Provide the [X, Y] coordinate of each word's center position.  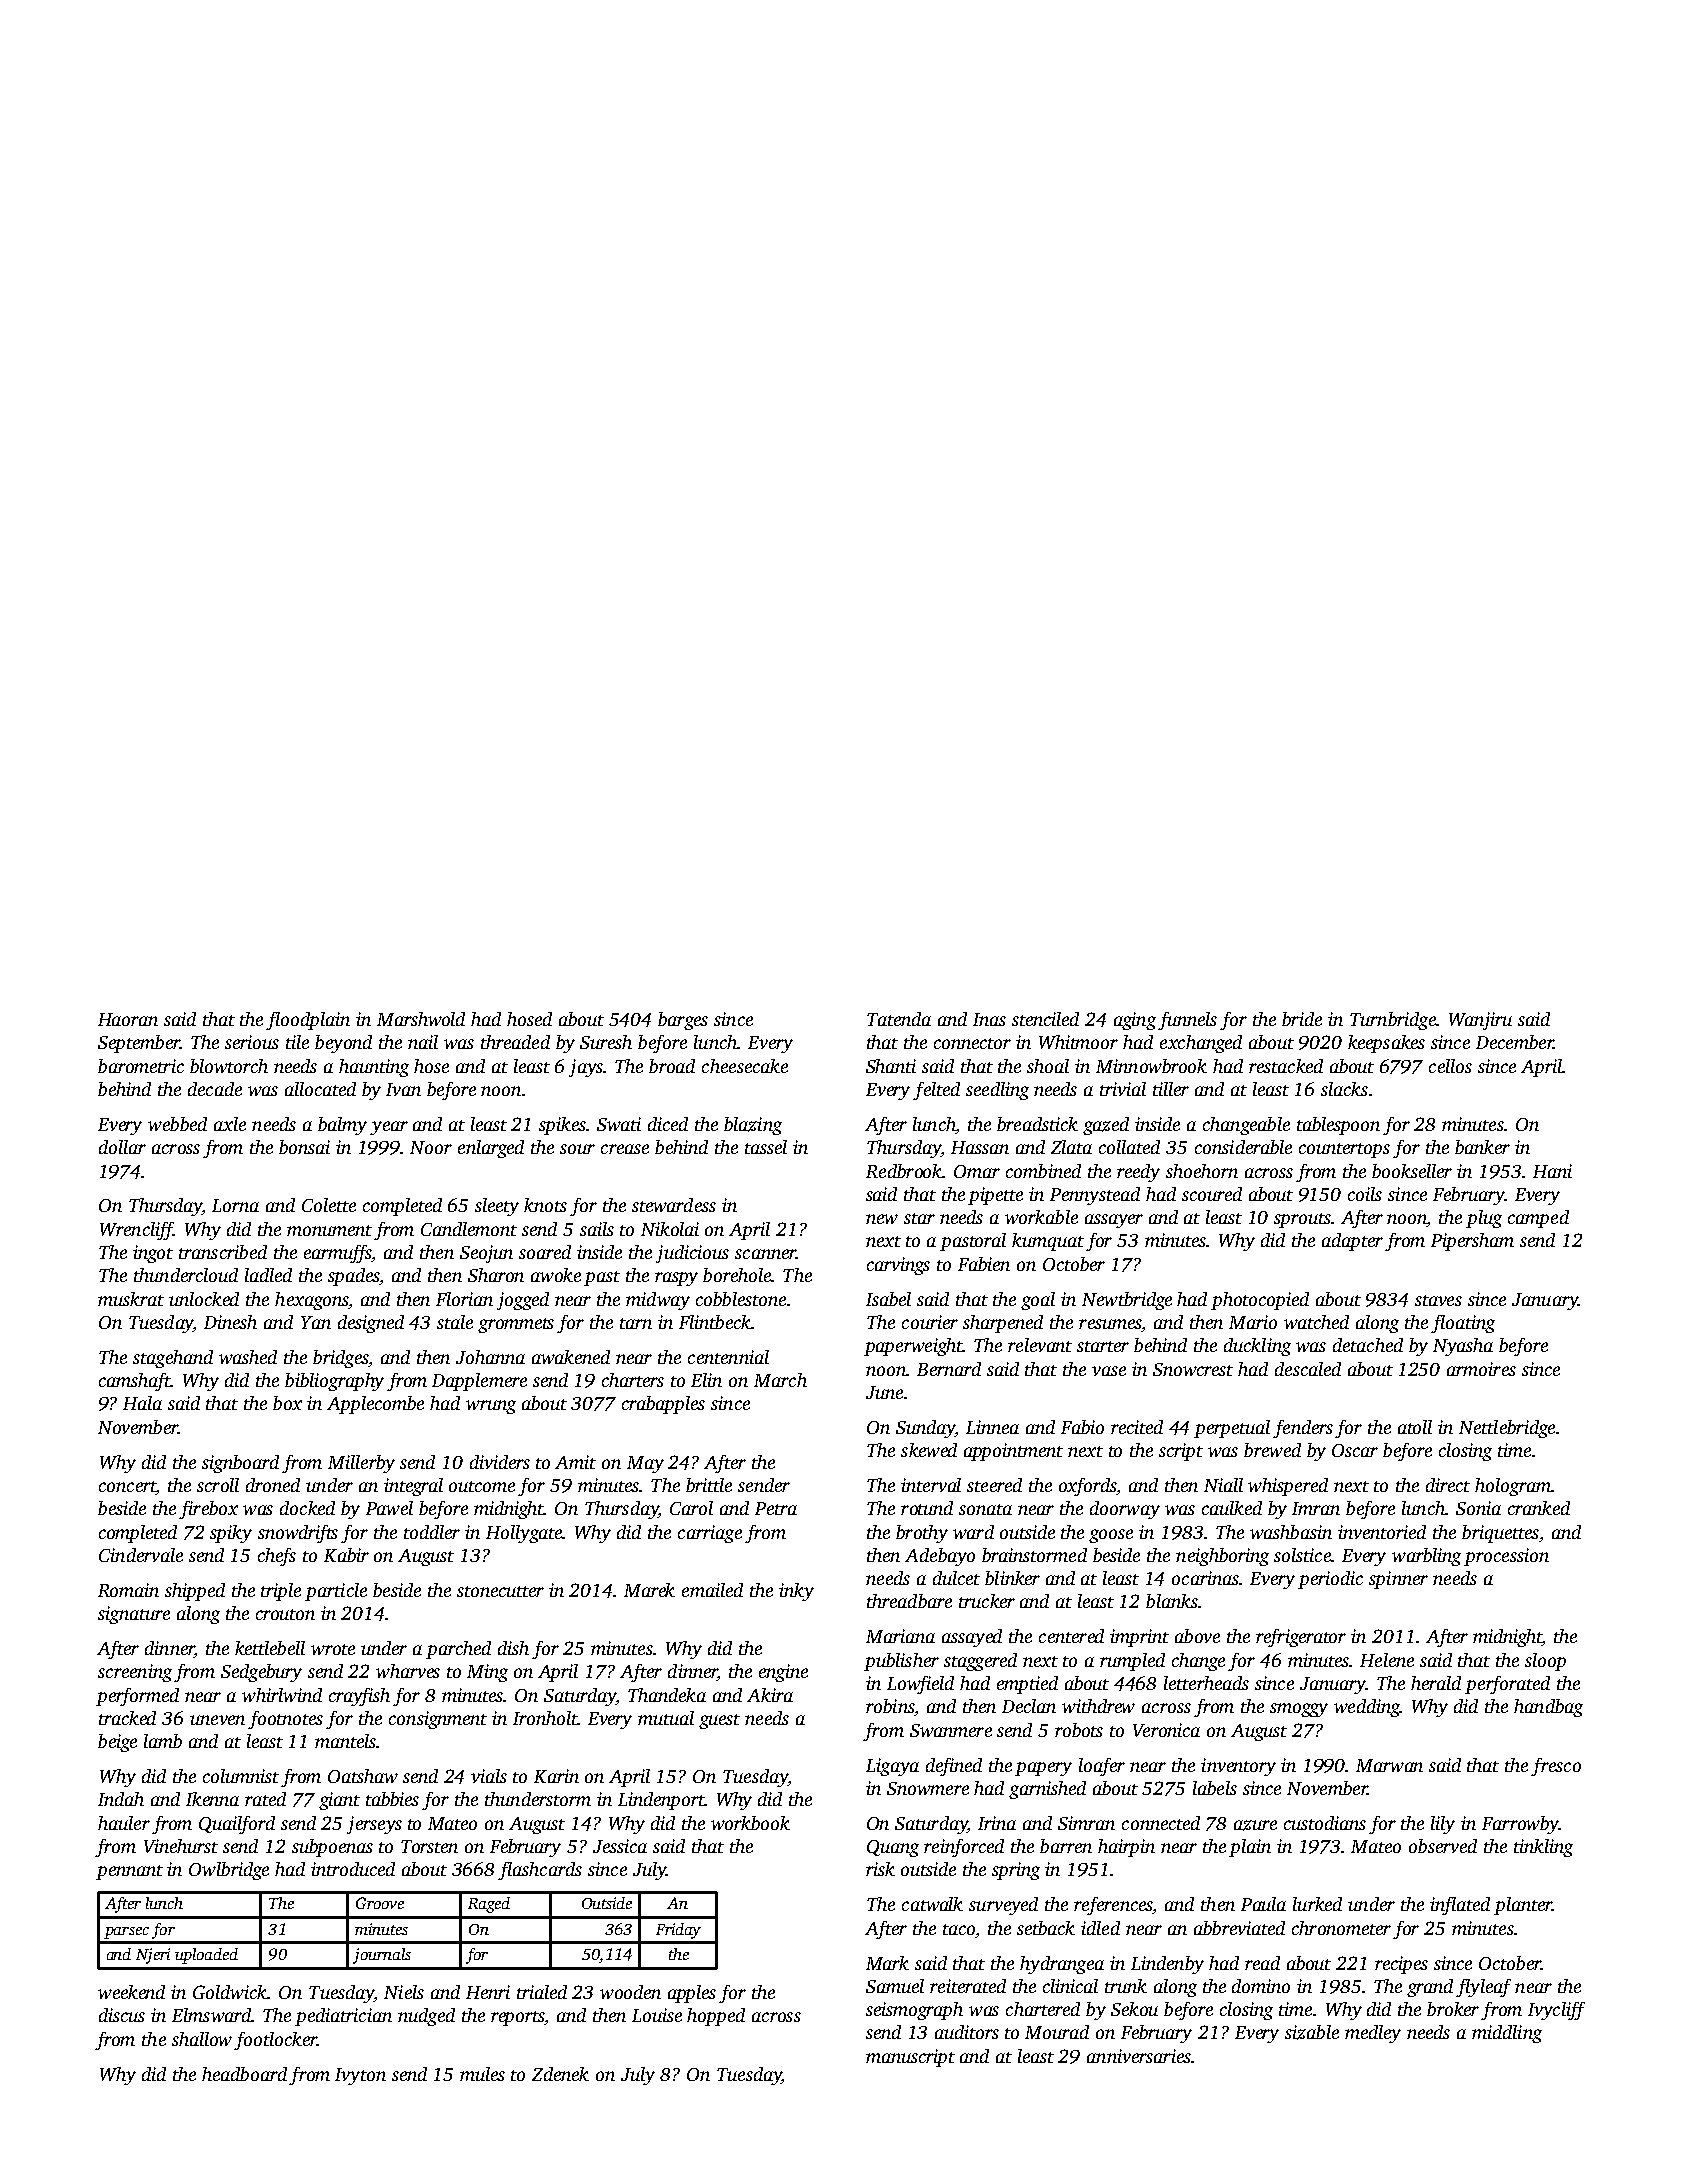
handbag [1548, 1708]
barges [683, 1021]
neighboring [1222, 1557]
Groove [380, 1903]
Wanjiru [1480, 1021]
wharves [408, 1671]
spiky [231, 1534]
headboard [244, 2074]
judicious [692, 1254]
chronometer [1341, 1928]
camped [1538, 1219]
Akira [770, 1695]
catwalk [932, 1904]
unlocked [204, 1299]
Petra [776, 1508]
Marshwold [421, 1019]
